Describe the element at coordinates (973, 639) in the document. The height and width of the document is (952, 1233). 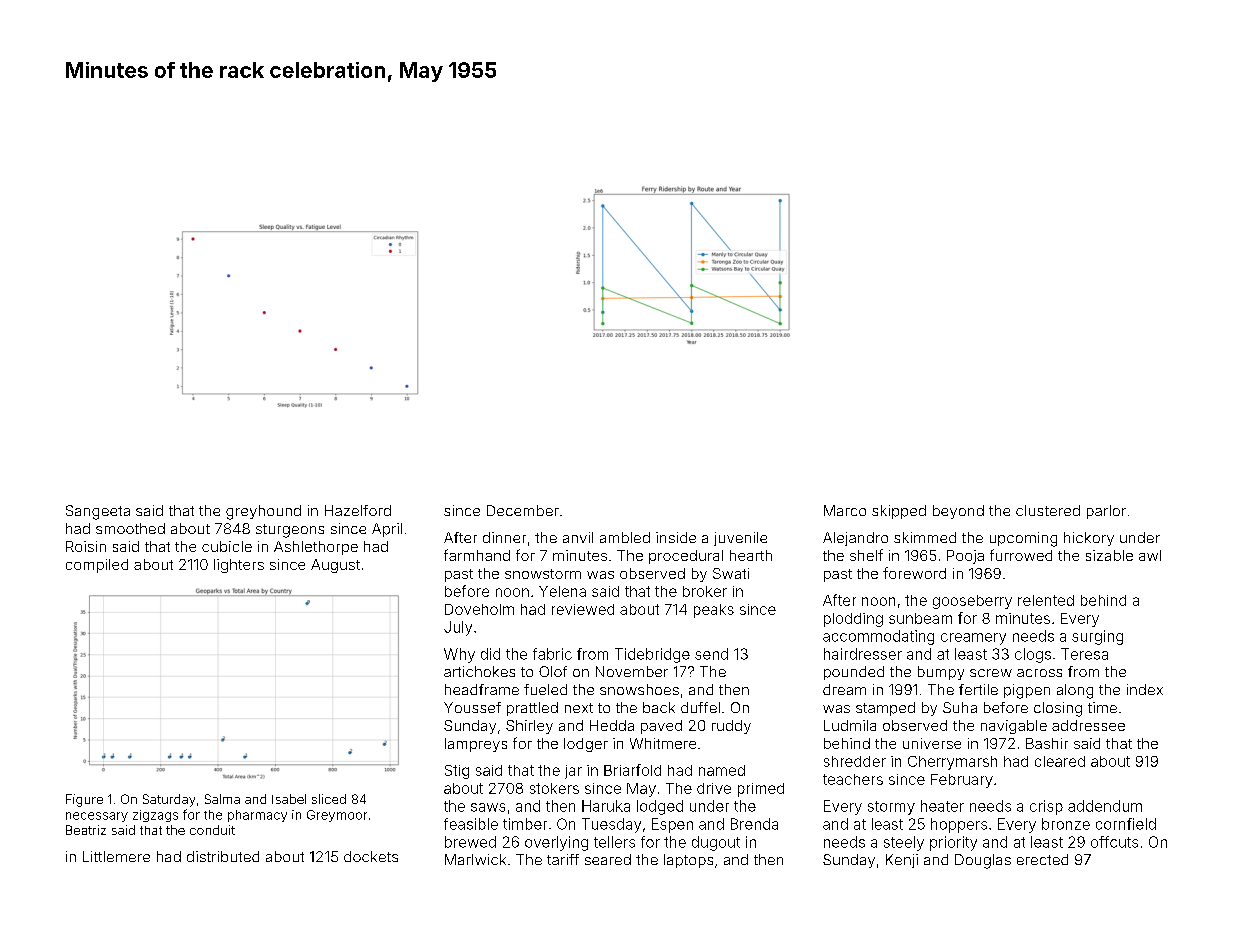
I see `creamery` at that location.
